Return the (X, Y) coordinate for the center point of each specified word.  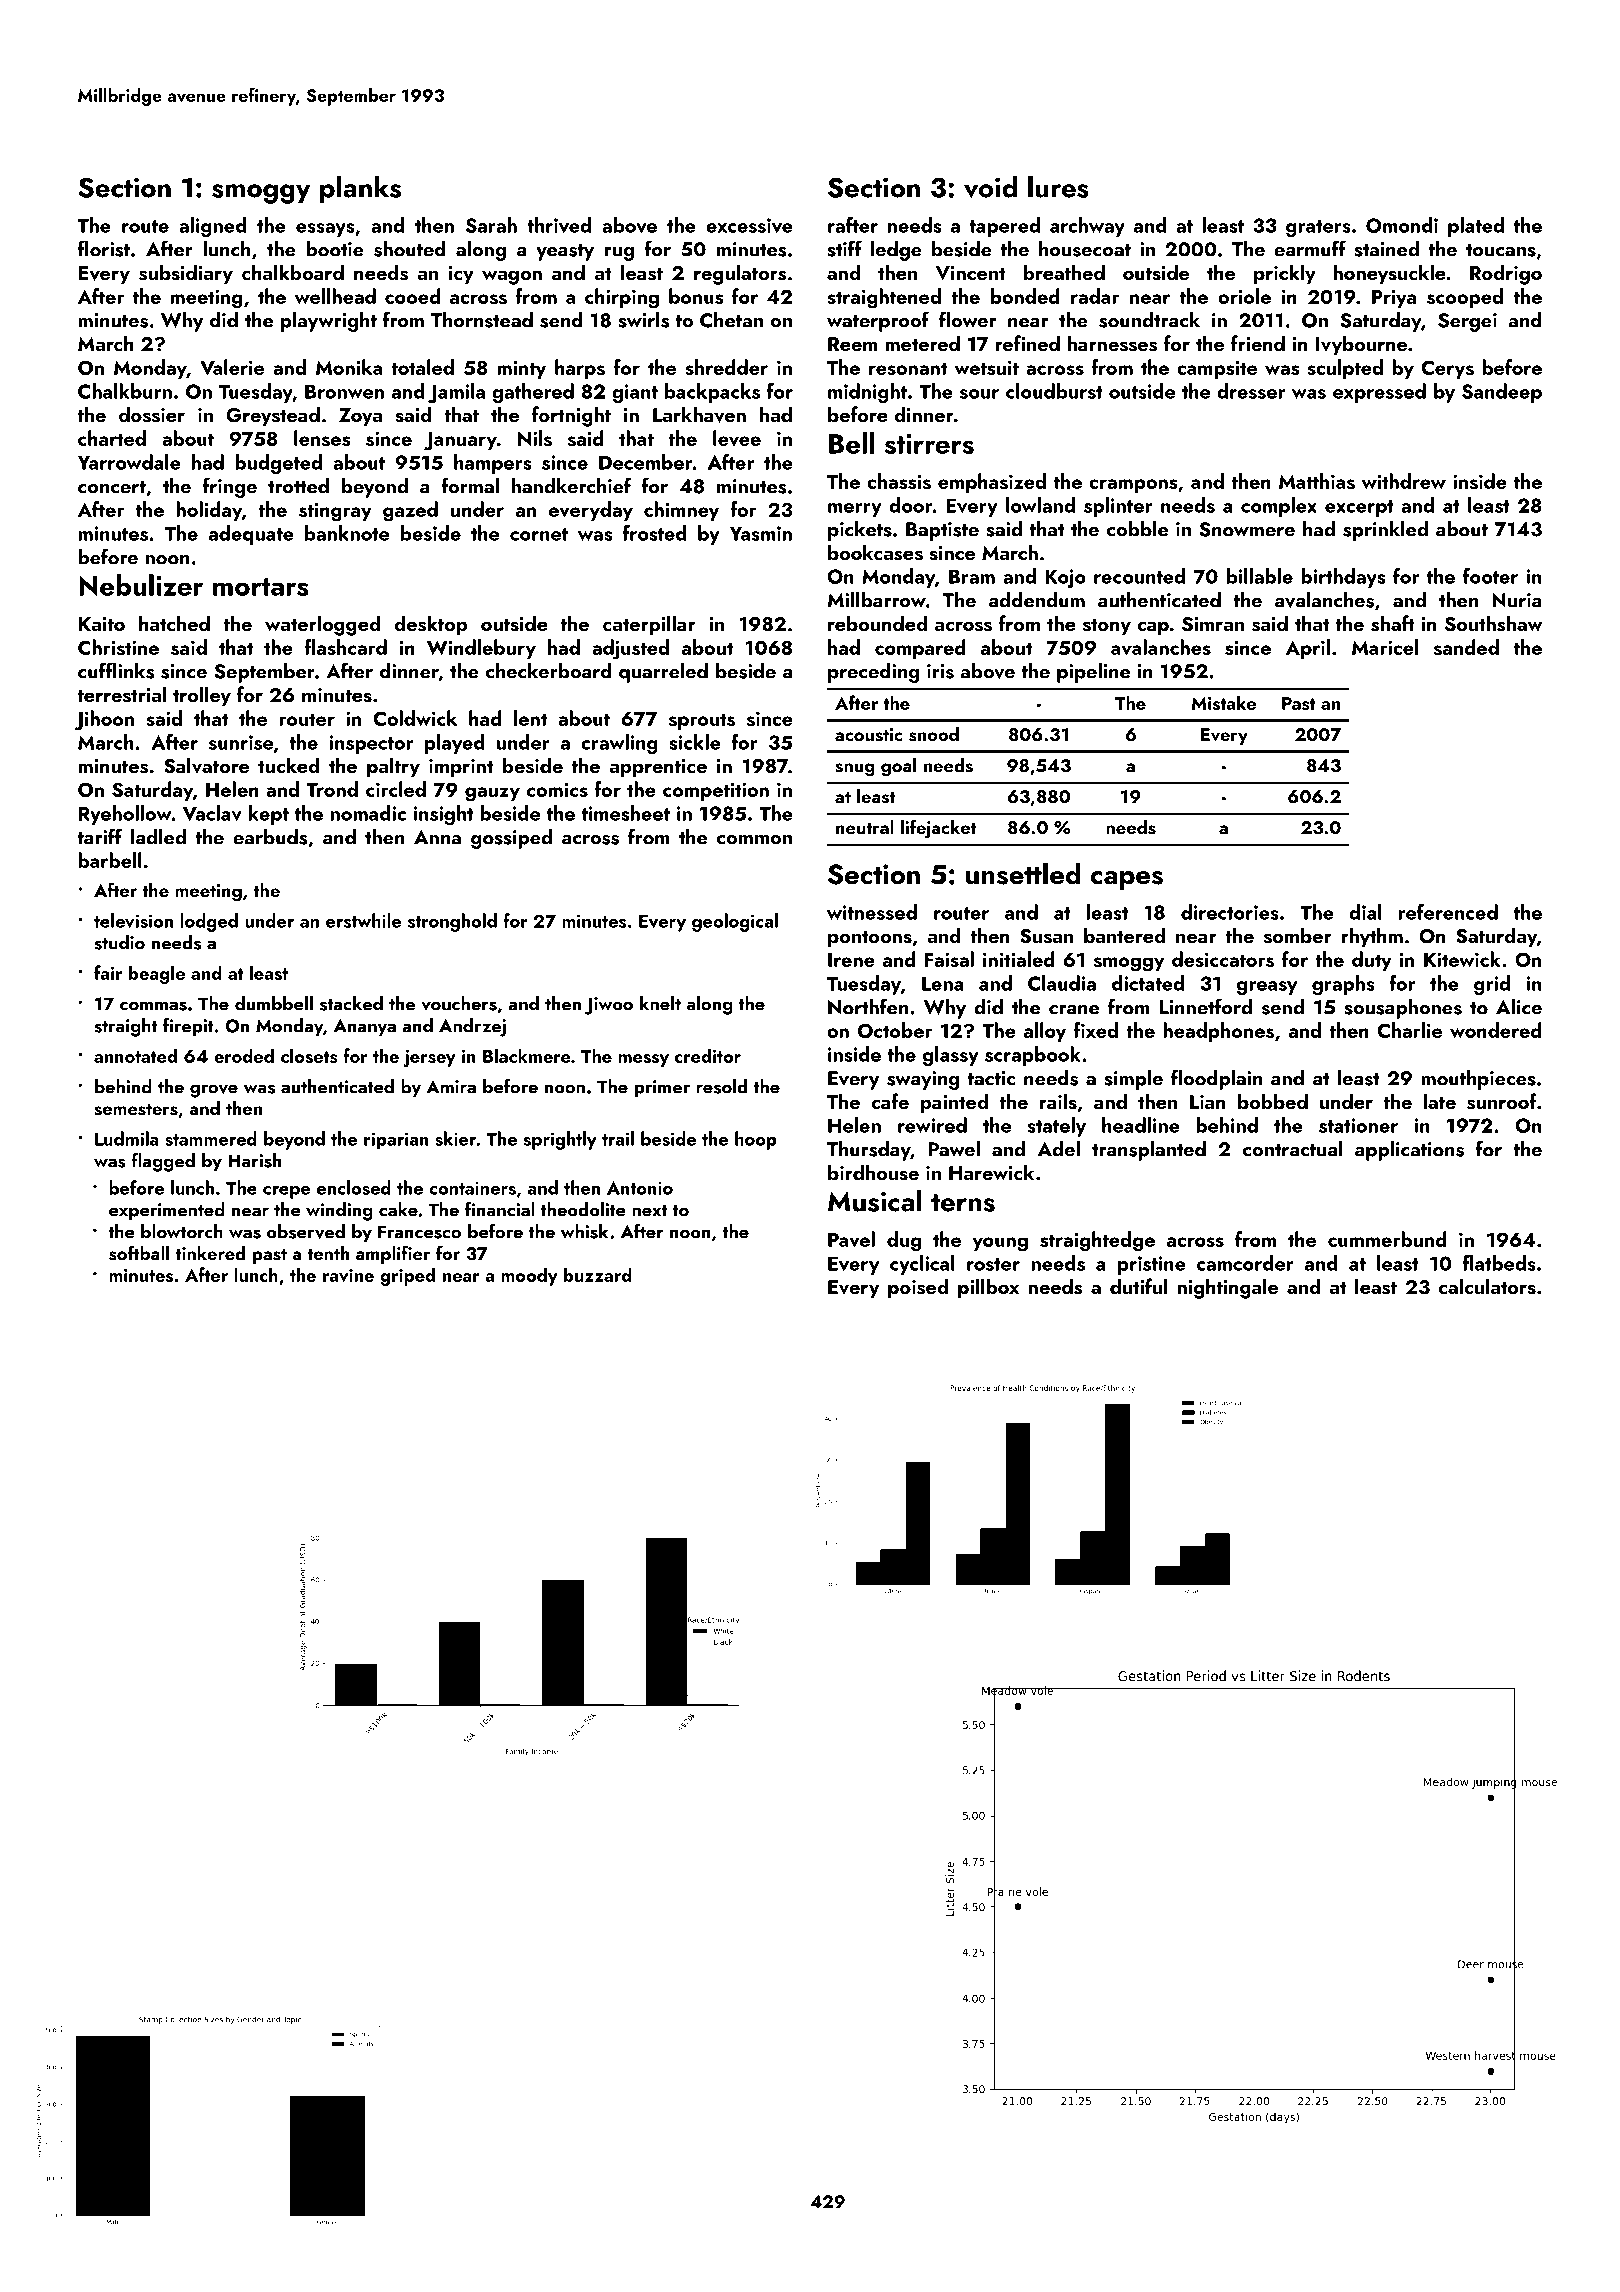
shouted (410, 249)
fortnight (571, 416)
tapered (1004, 227)
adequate (251, 535)
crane (1074, 1010)
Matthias (1317, 481)
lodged (209, 922)
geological (735, 922)
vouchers (459, 1003)
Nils (535, 438)
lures (1058, 187)
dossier (152, 414)
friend (1258, 343)
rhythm (1372, 937)
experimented (167, 1211)
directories (1230, 912)
